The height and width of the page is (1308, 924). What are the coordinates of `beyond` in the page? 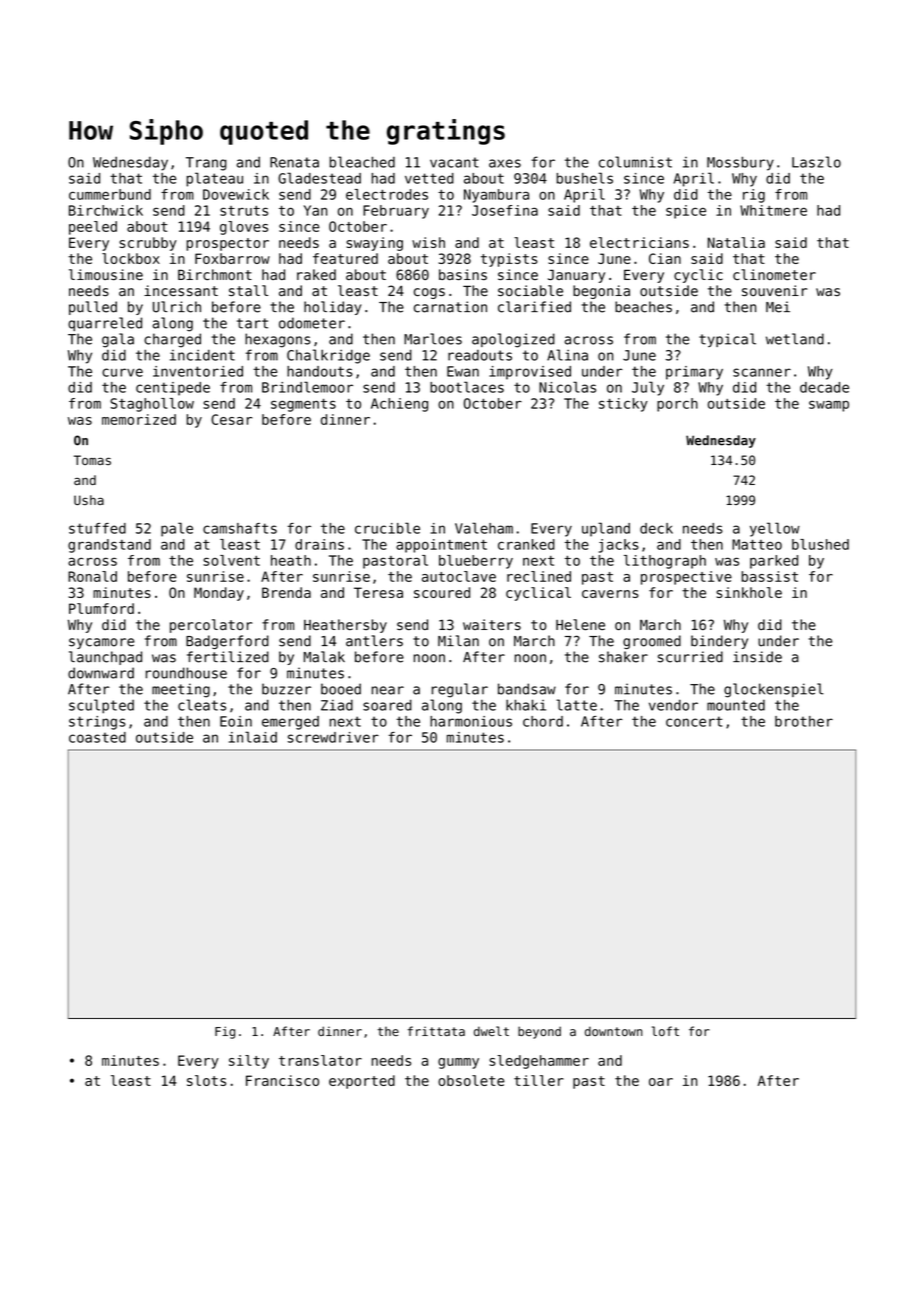 It's located at (539, 1032).
